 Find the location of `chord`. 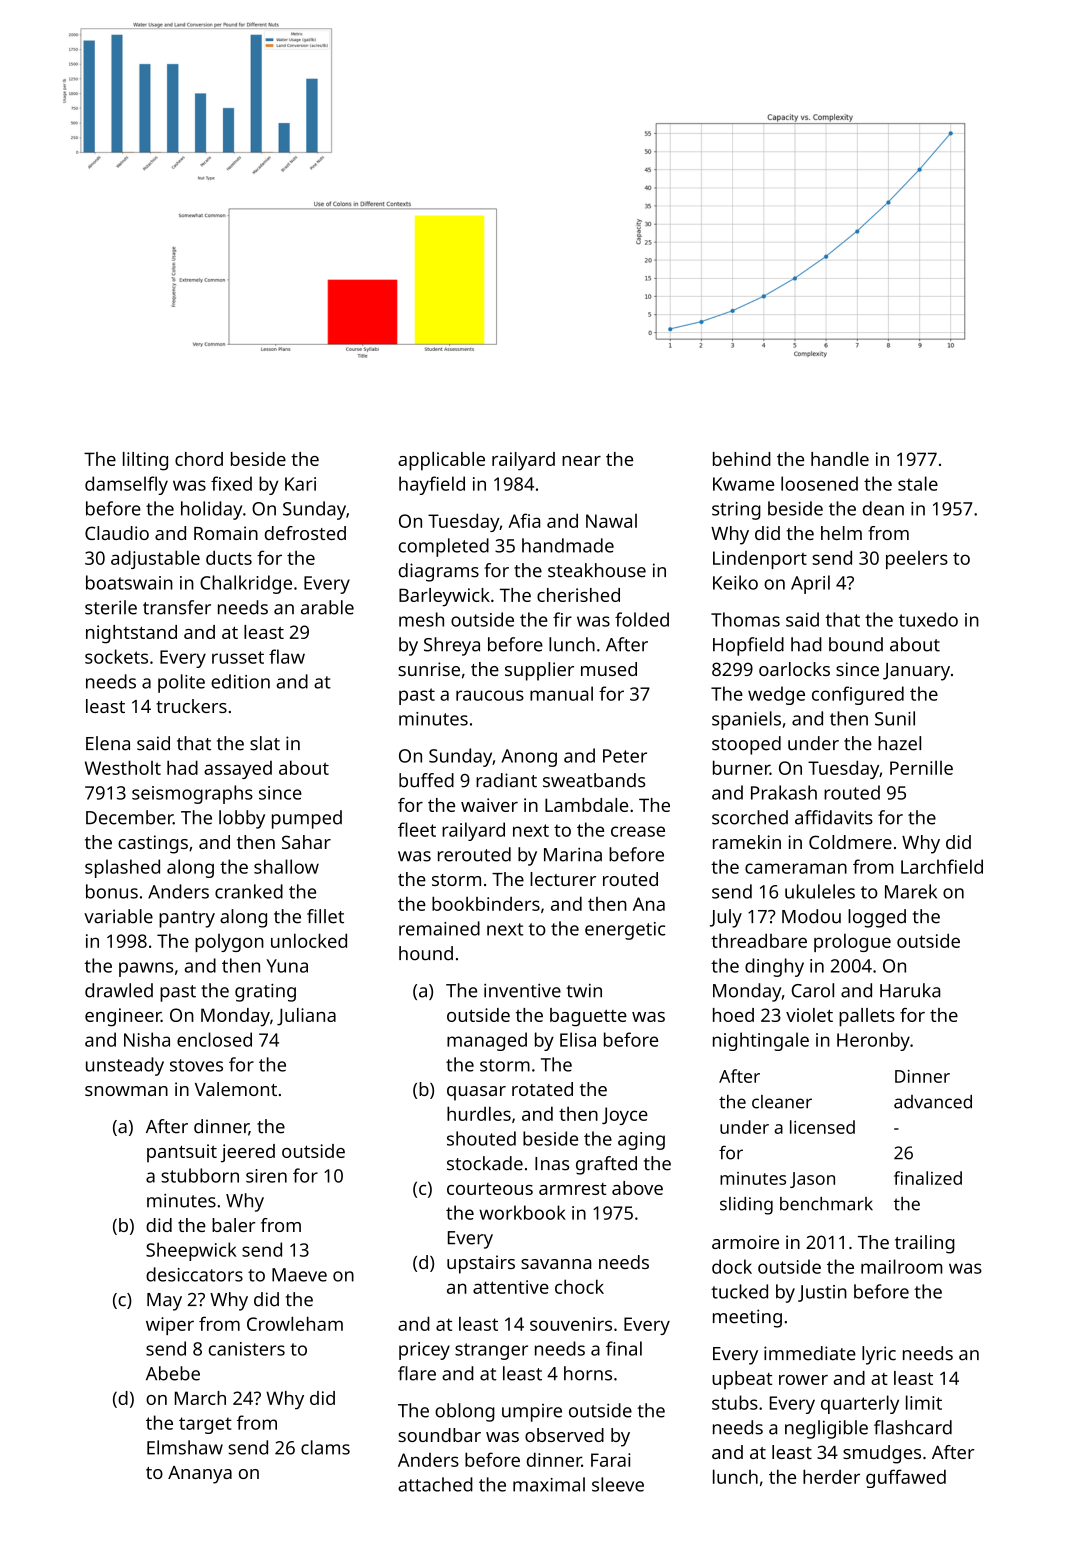

chord is located at coordinates (199, 459).
